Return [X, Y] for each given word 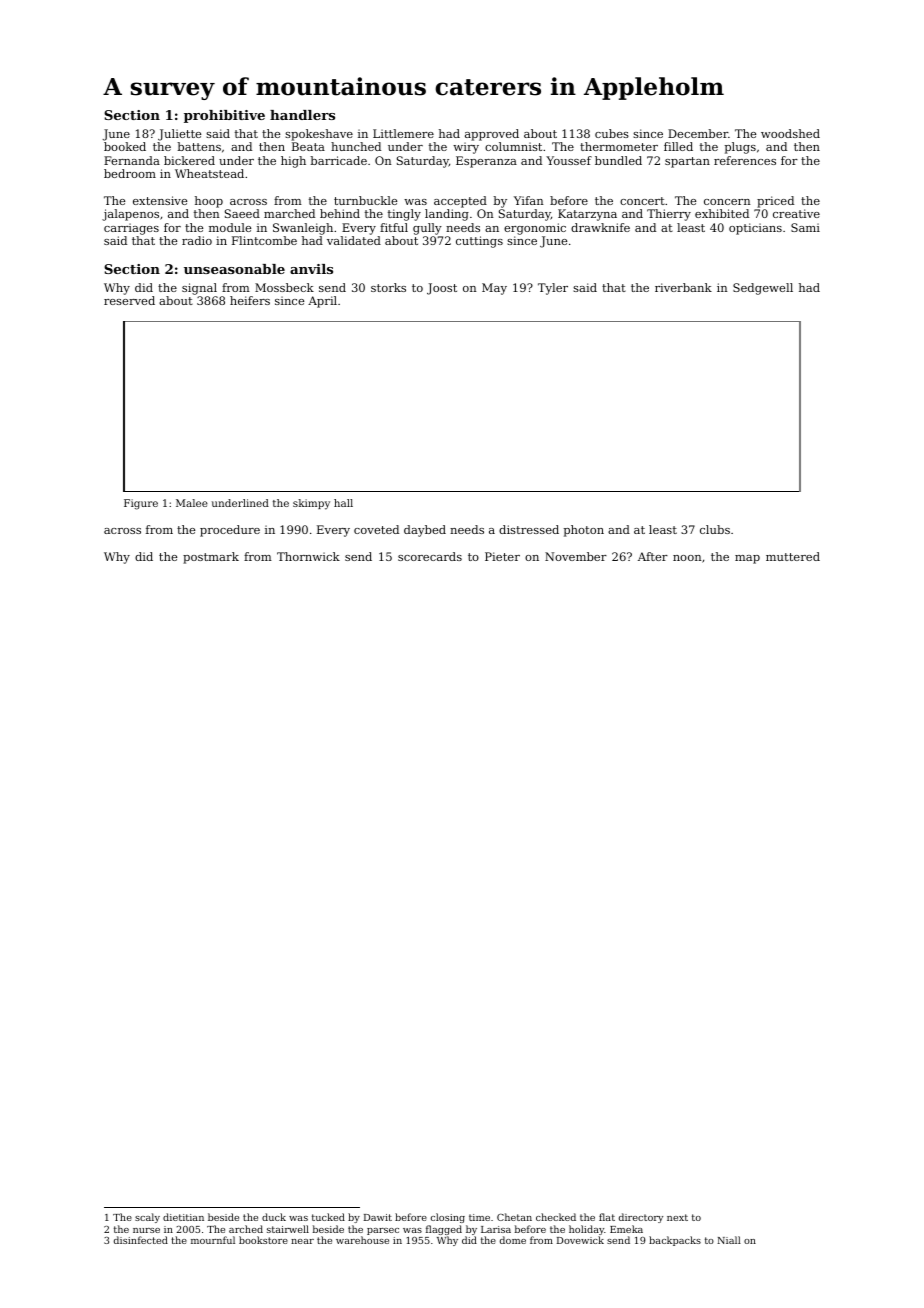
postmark [211, 558]
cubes [612, 133]
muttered [793, 556]
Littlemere [403, 133]
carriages [131, 229]
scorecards [430, 556]
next [677, 1217]
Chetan [514, 1217]
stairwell [288, 1229]
